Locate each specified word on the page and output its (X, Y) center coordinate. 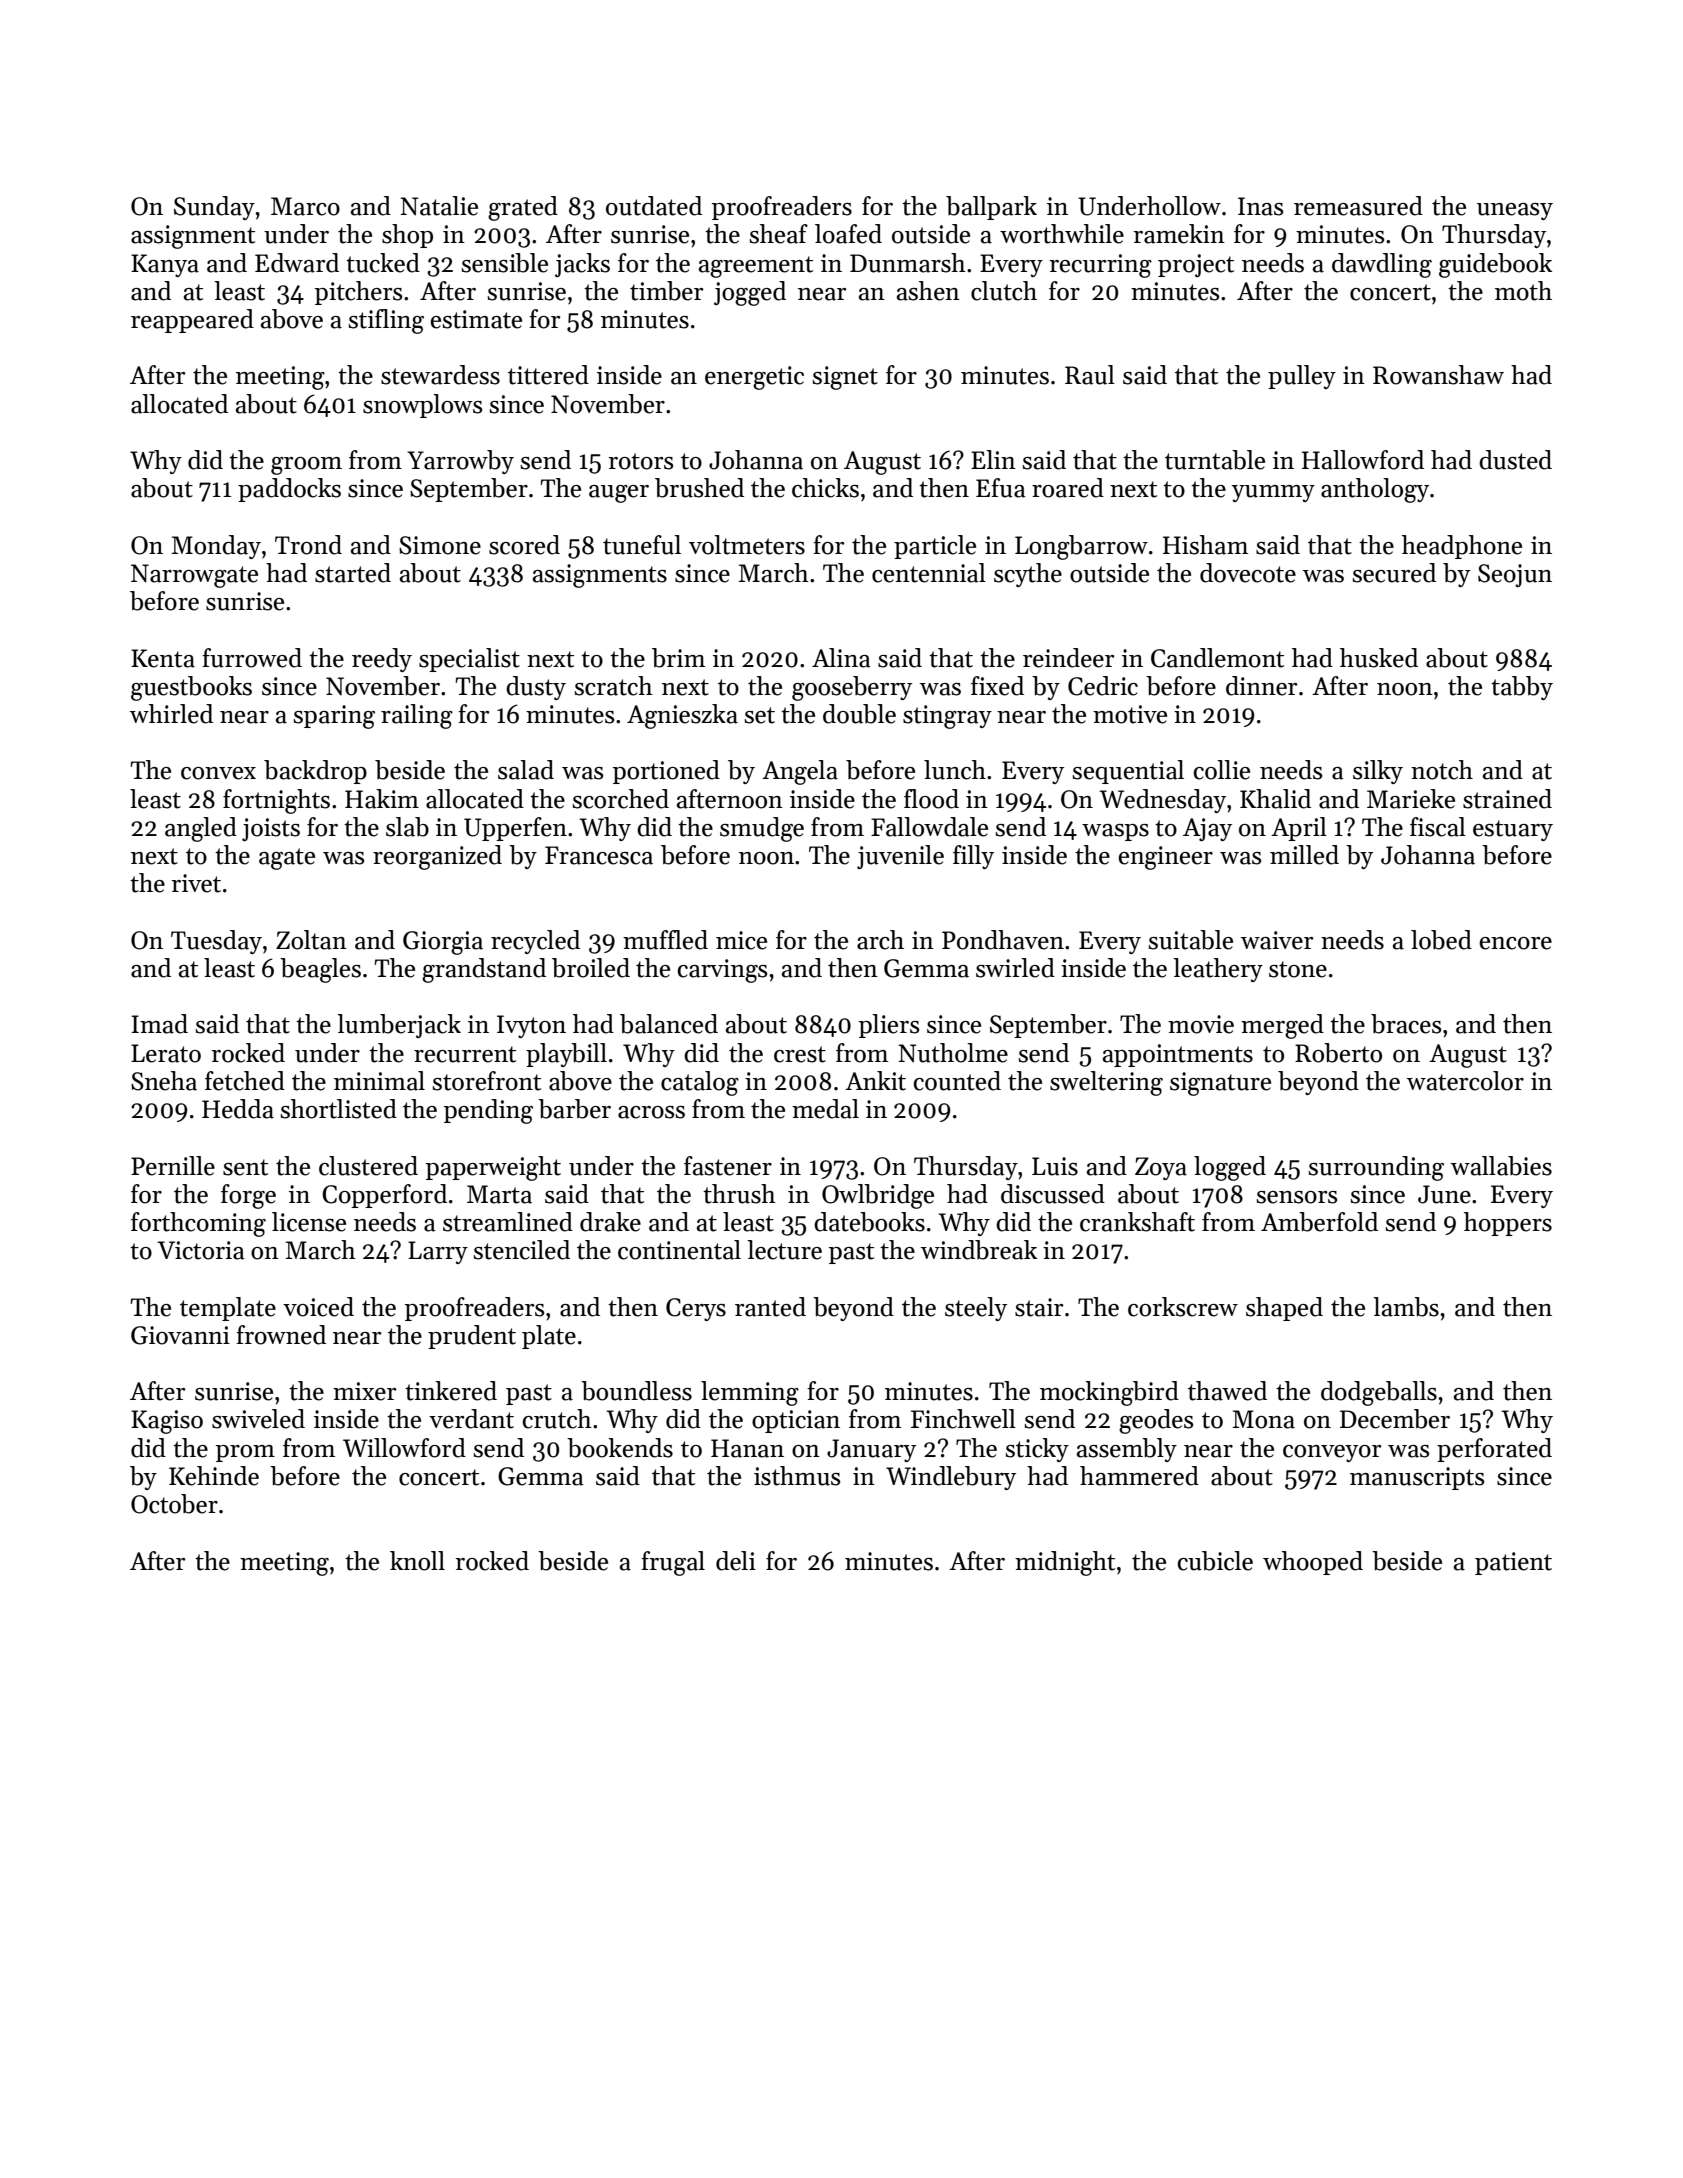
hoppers (1508, 1224)
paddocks (289, 490)
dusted (1515, 460)
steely (976, 1309)
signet (845, 378)
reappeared (192, 321)
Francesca (599, 855)
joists (271, 829)
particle (935, 547)
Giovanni (180, 1335)
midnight (1065, 1563)
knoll (417, 1561)
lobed (1441, 940)
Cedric (1103, 686)
